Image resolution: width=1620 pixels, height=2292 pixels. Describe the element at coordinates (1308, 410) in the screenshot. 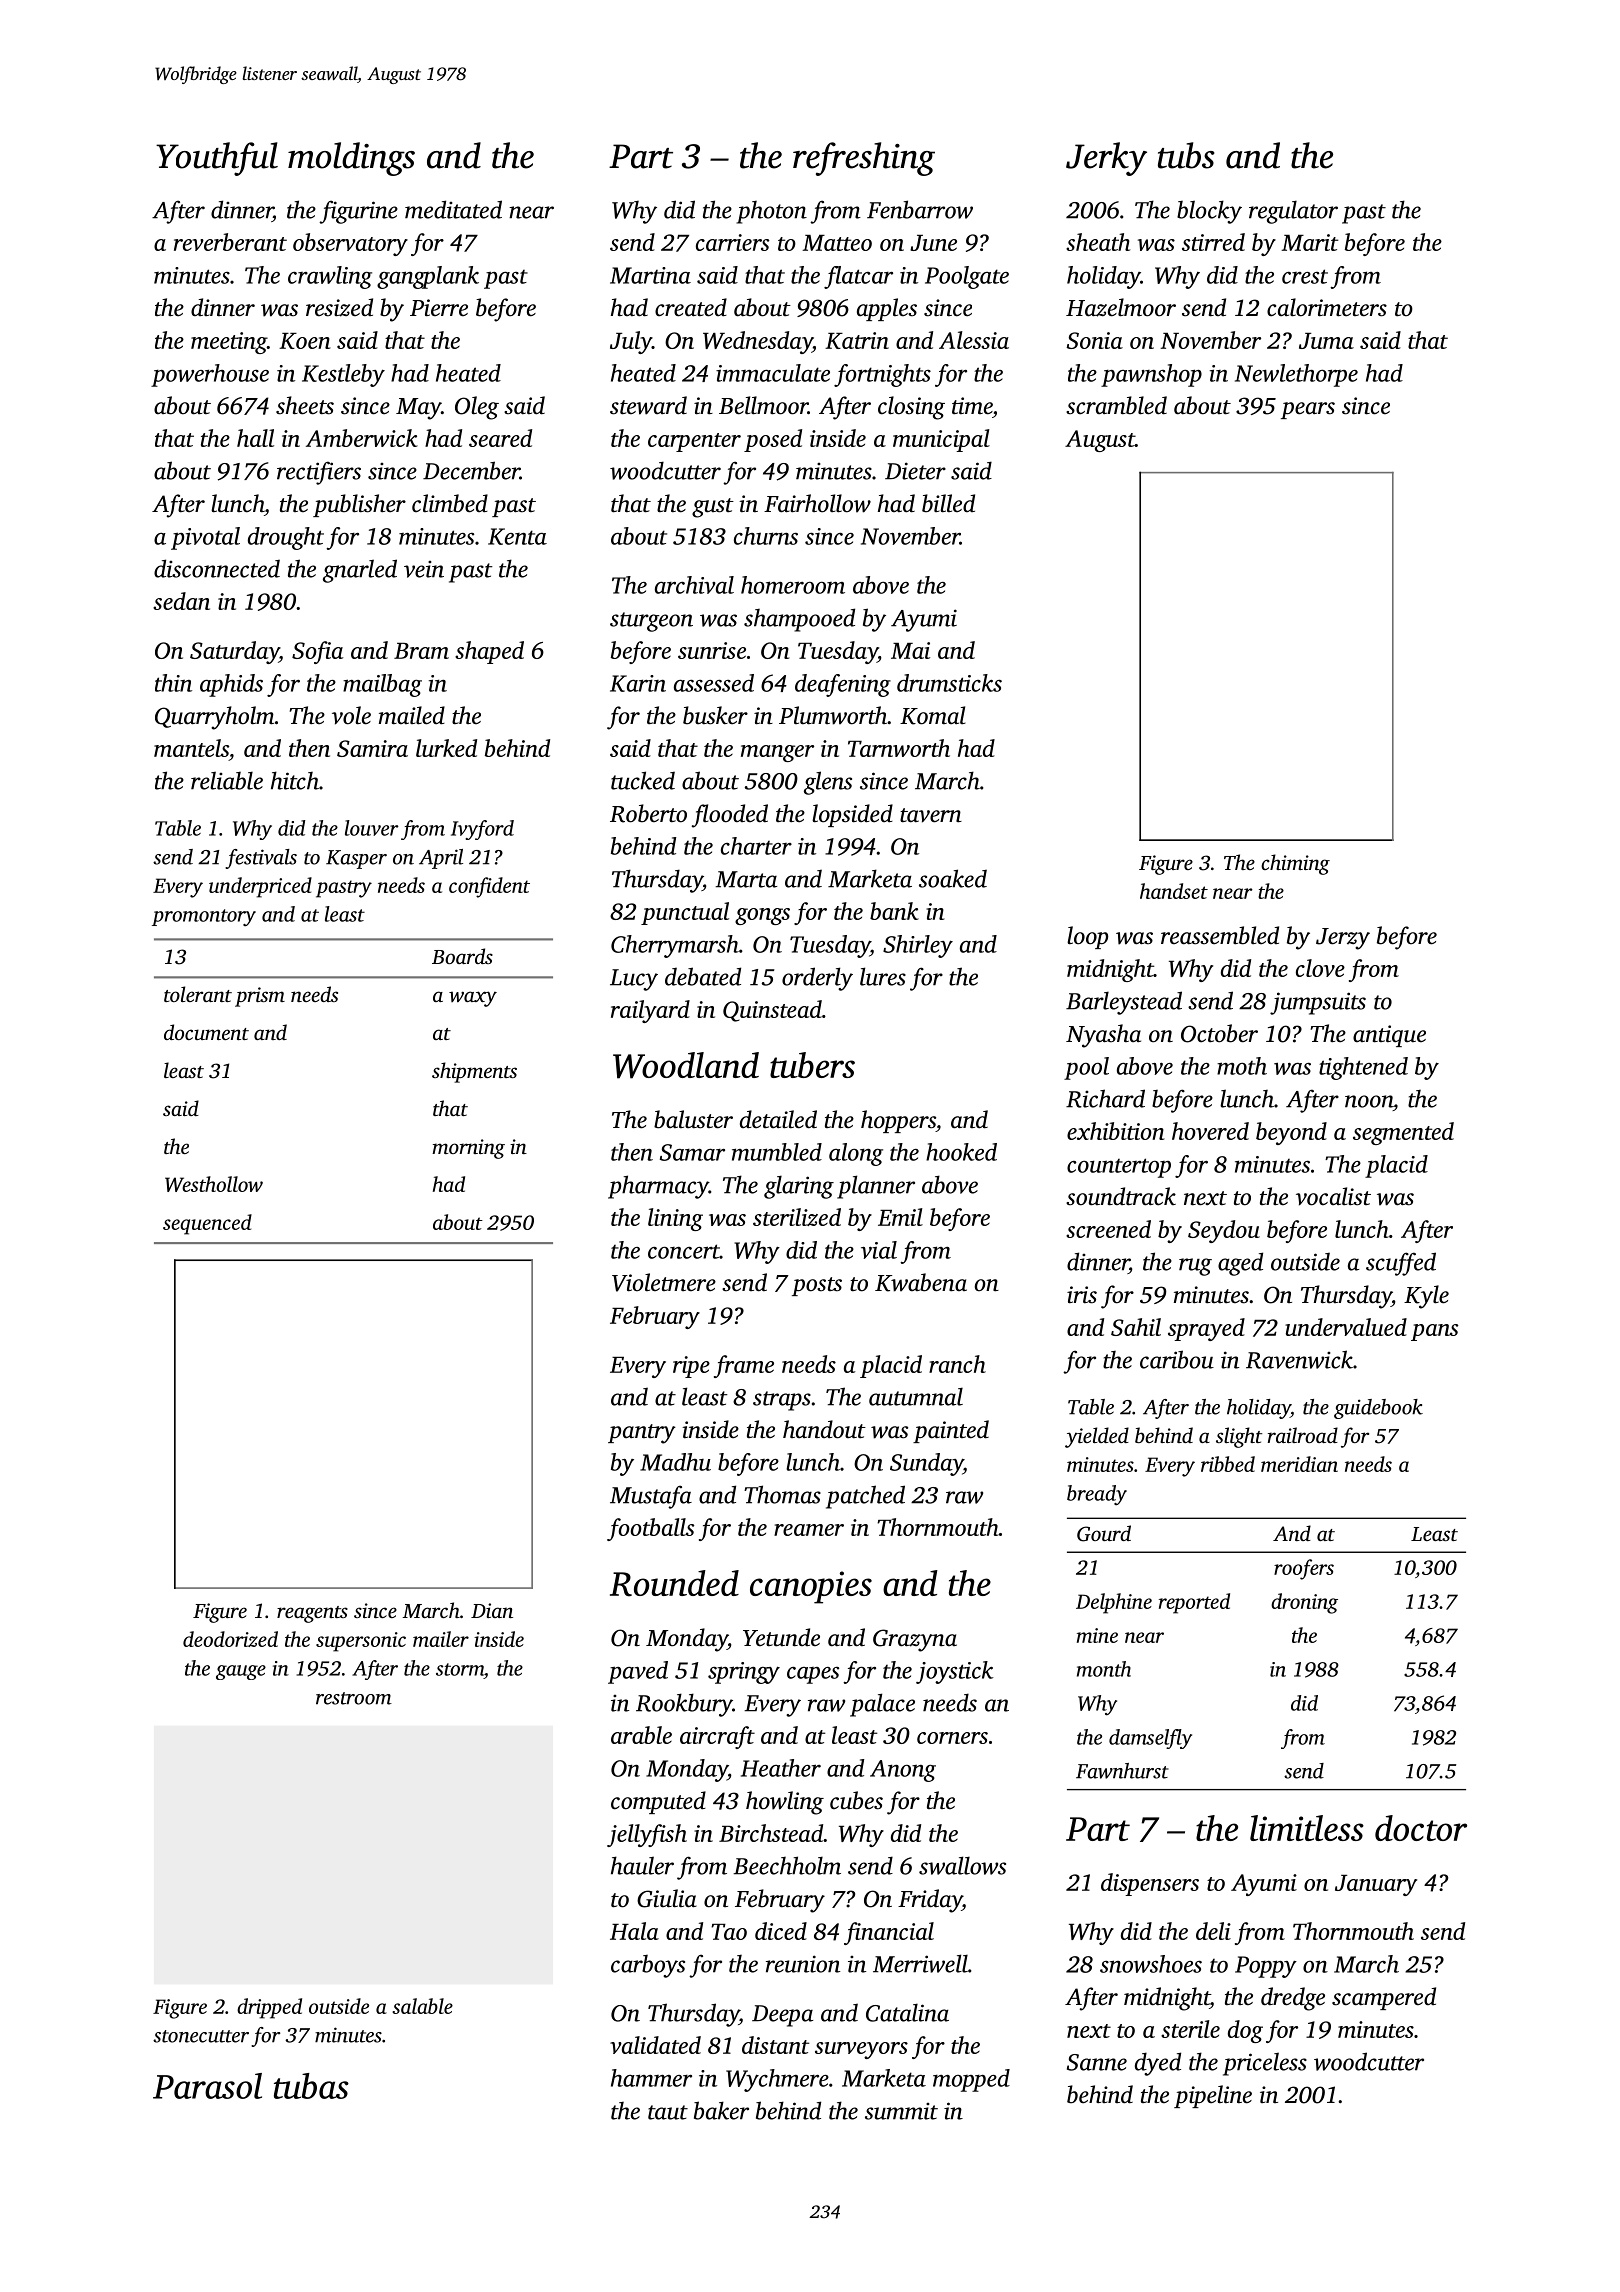

I see `pears` at that location.
